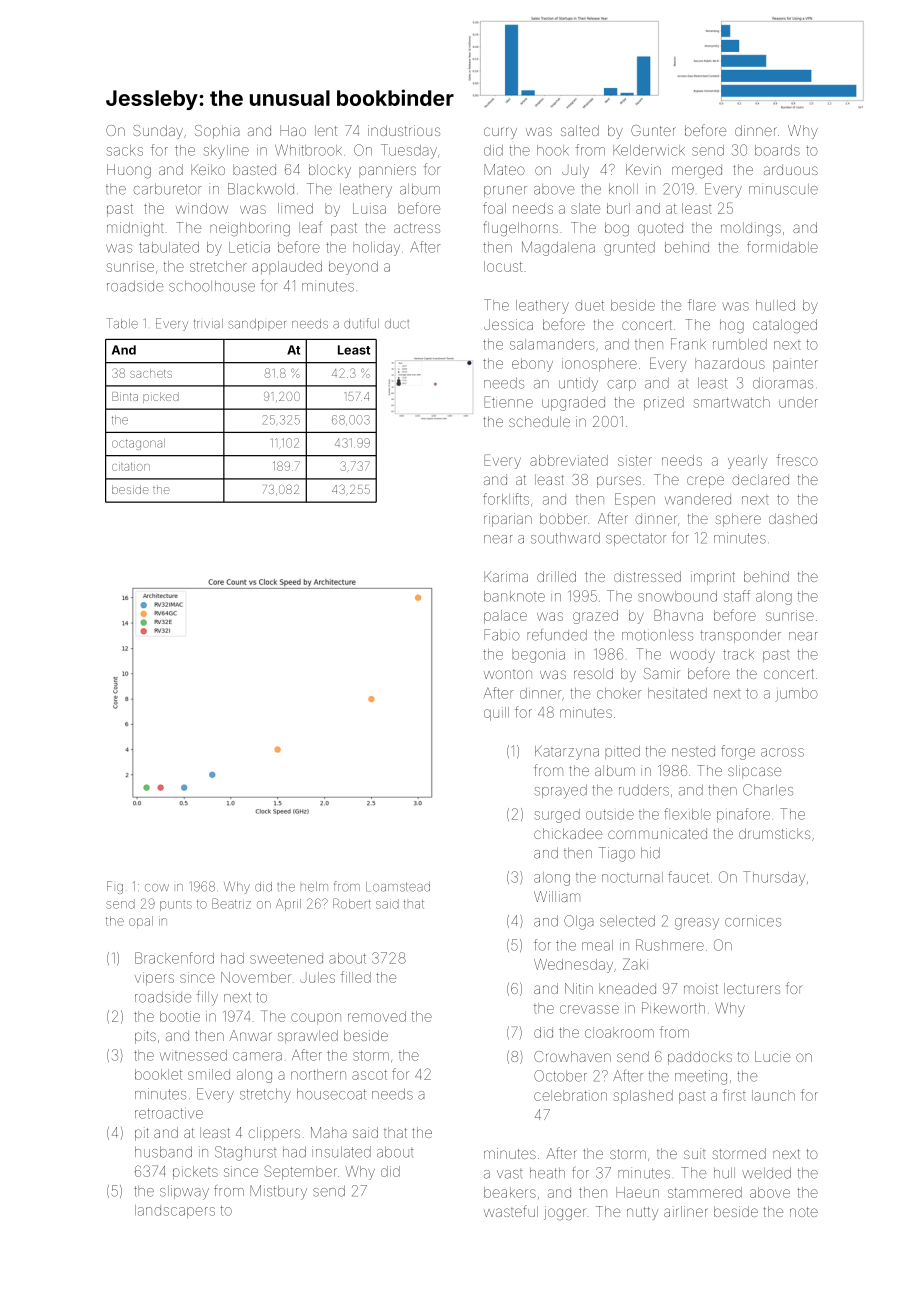 This image has height=1308, width=924. What do you see at coordinates (627, 988) in the image?
I see `kneaded` at bounding box center [627, 988].
